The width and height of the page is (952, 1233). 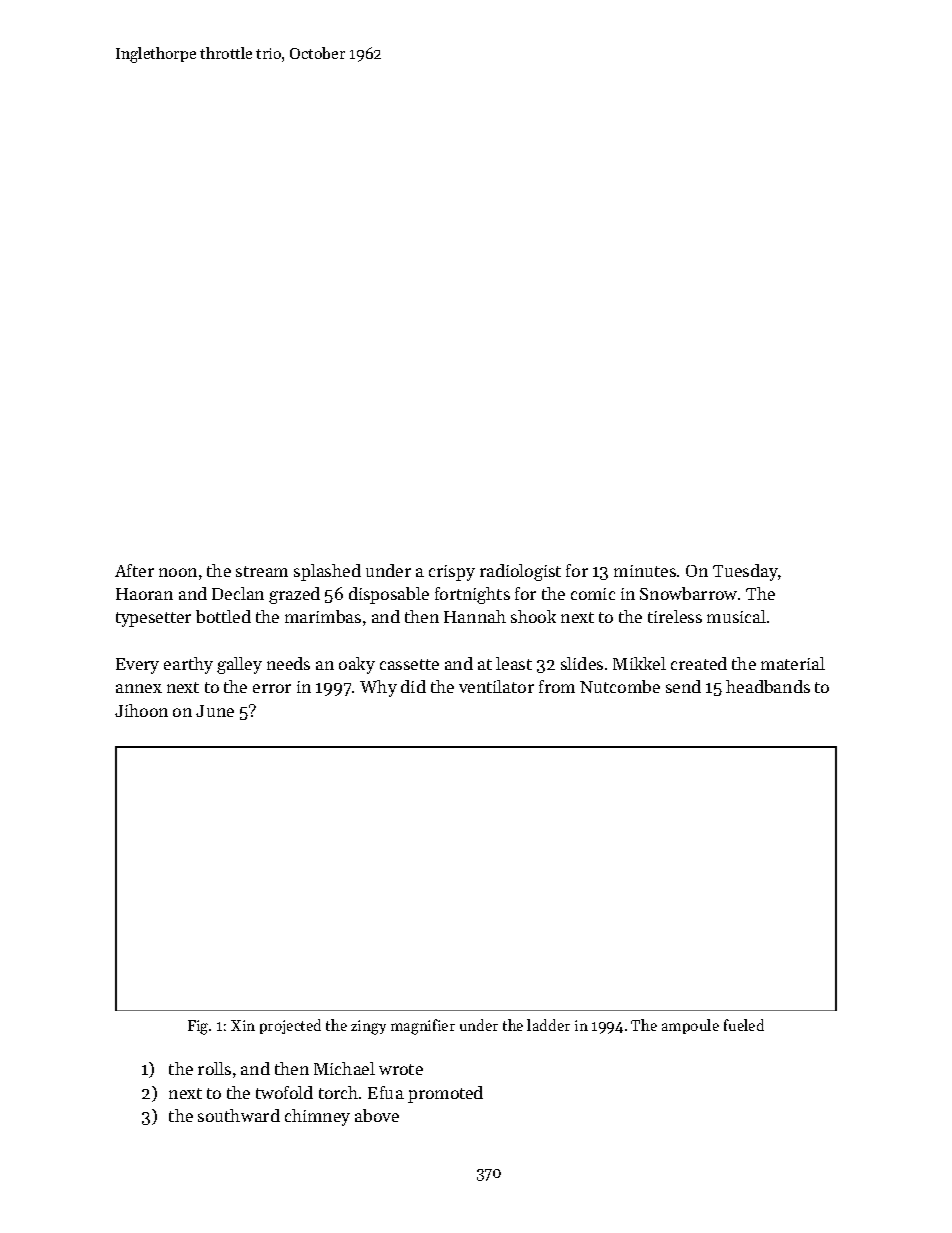 What do you see at coordinates (290, 1026) in the page?
I see `projected` at bounding box center [290, 1026].
